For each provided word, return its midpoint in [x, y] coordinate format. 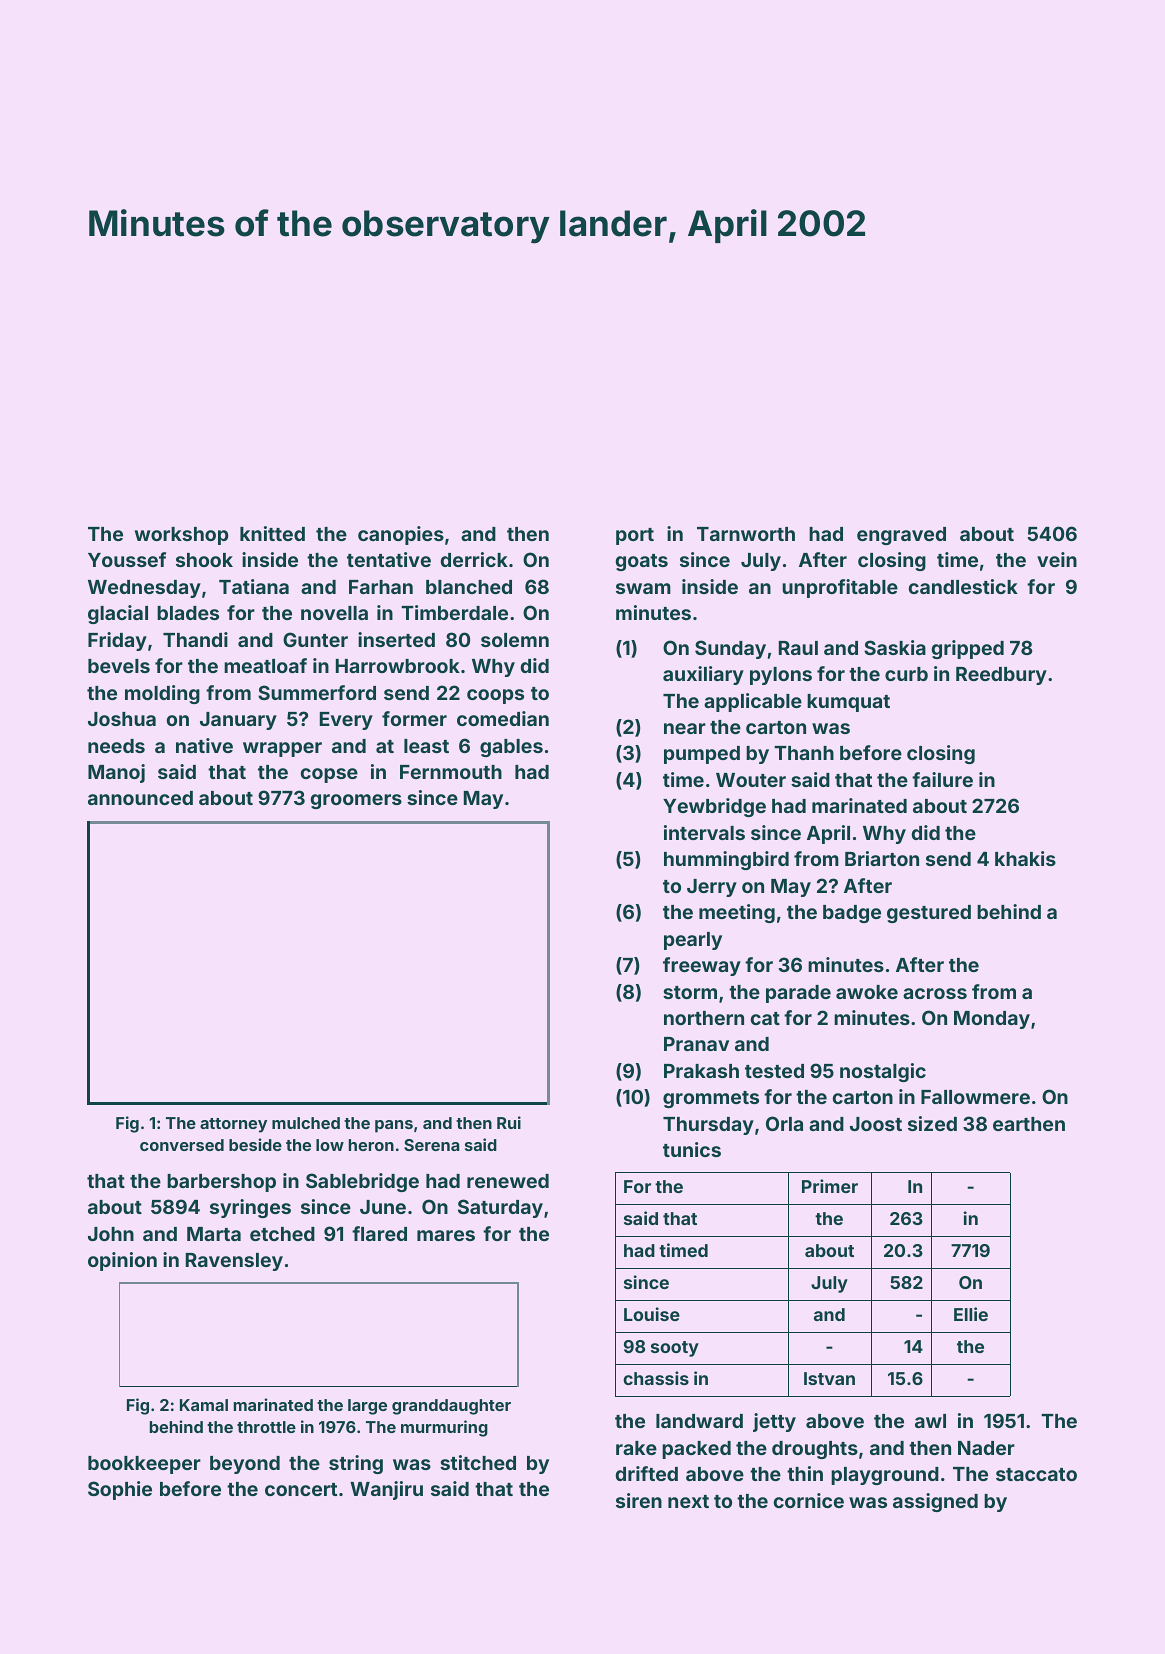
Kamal [204, 1405]
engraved [901, 536]
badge [852, 914]
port [635, 536]
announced [140, 798]
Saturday [500, 1208]
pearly [693, 941]
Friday [117, 641]
